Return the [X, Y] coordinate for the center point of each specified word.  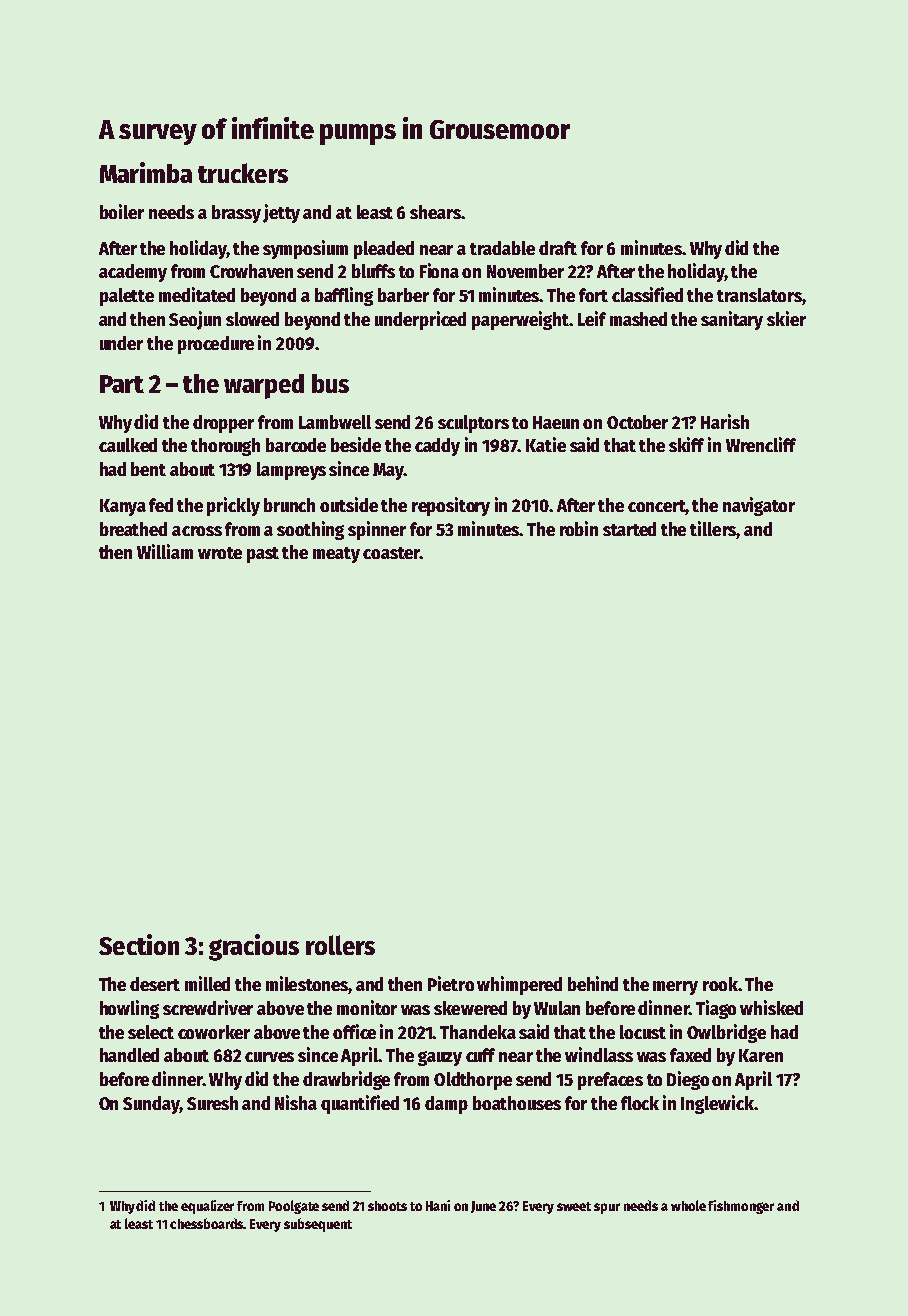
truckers [243, 173]
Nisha [296, 1102]
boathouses [517, 1103]
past [263, 555]
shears [435, 212]
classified [647, 294]
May [388, 471]
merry [675, 988]
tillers [713, 528]
